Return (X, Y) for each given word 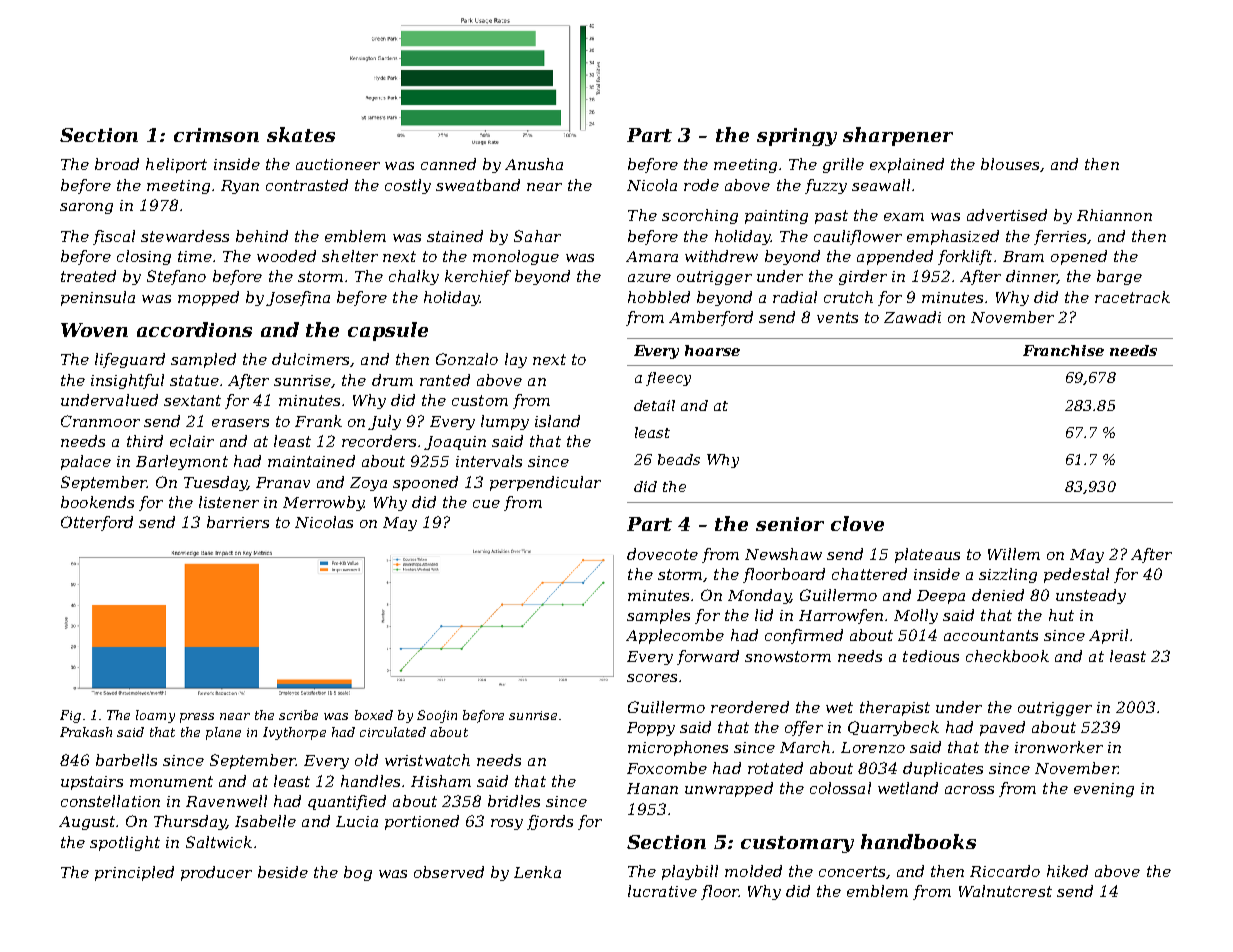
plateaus (927, 555)
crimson (216, 135)
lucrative (662, 891)
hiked (1067, 871)
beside (283, 872)
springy (797, 137)
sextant (192, 400)
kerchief (478, 277)
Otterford (97, 523)
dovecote (662, 554)
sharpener (898, 136)
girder (863, 277)
